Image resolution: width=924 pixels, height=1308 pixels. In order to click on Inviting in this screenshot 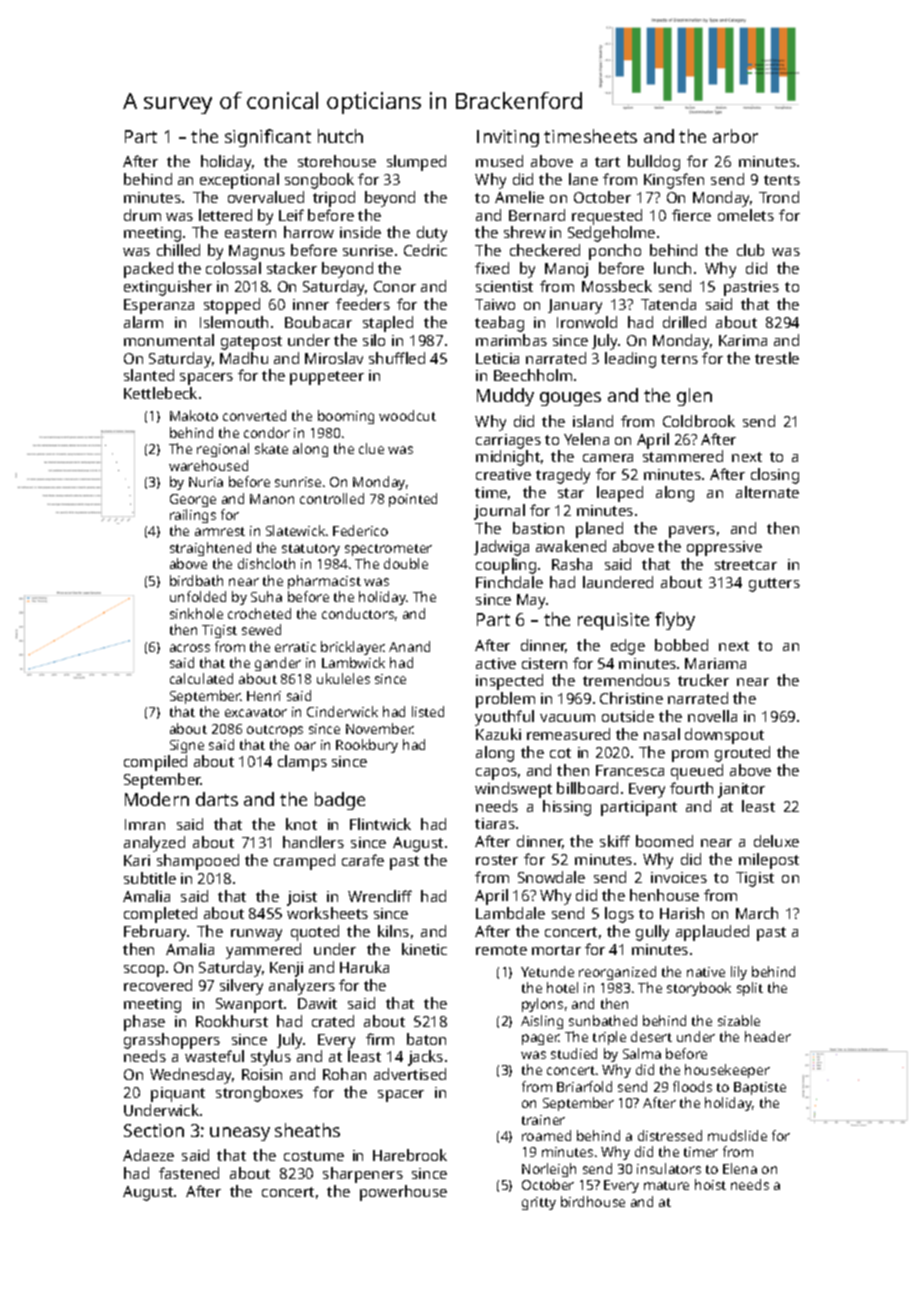, I will do `click(508, 138)`.
